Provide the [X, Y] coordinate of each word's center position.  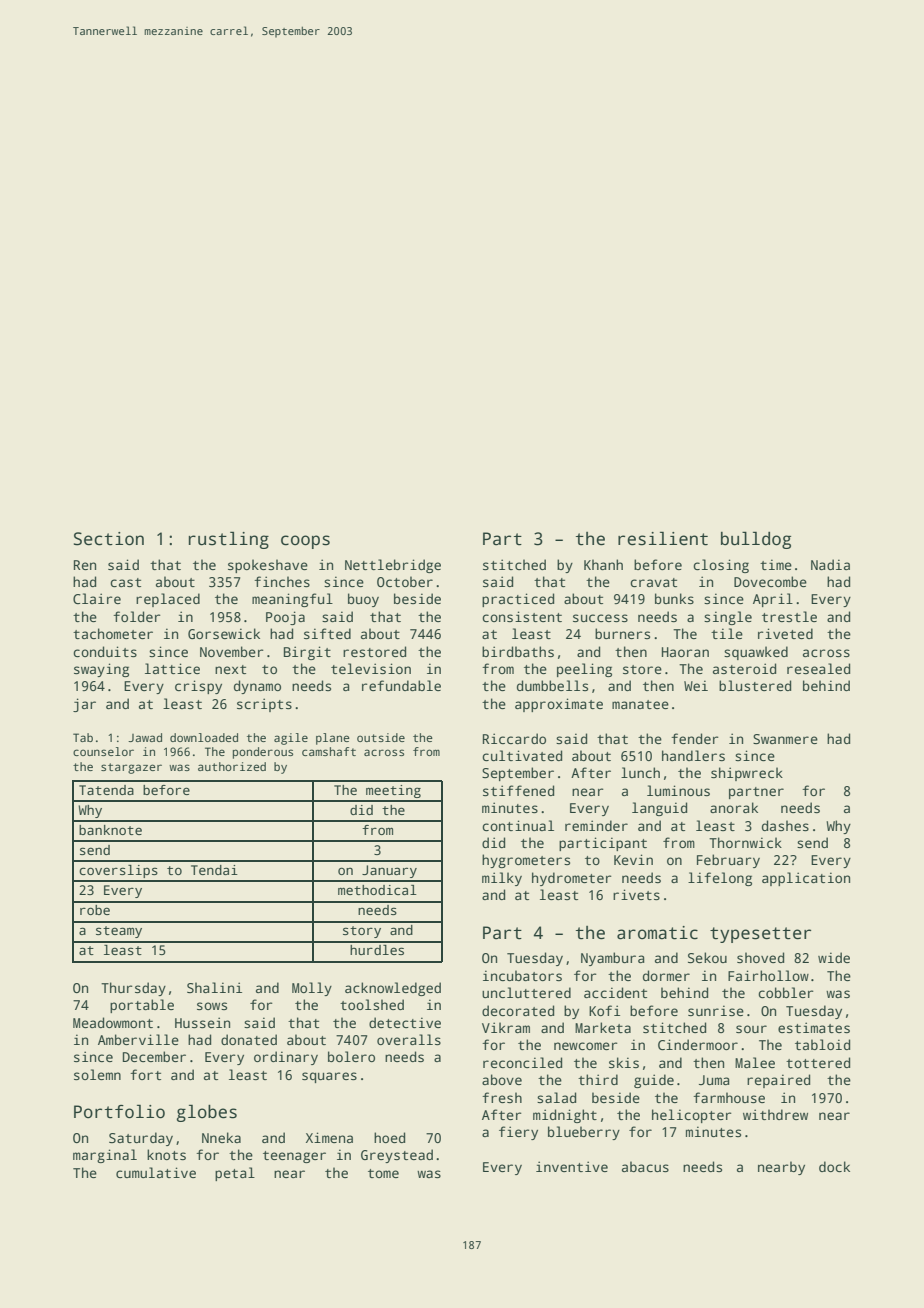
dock [834, 1166]
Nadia [830, 564]
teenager [294, 1157]
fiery [518, 1133]
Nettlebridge [393, 566]
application [806, 879]
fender [695, 738]
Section [109, 539]
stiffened [518, 790]
